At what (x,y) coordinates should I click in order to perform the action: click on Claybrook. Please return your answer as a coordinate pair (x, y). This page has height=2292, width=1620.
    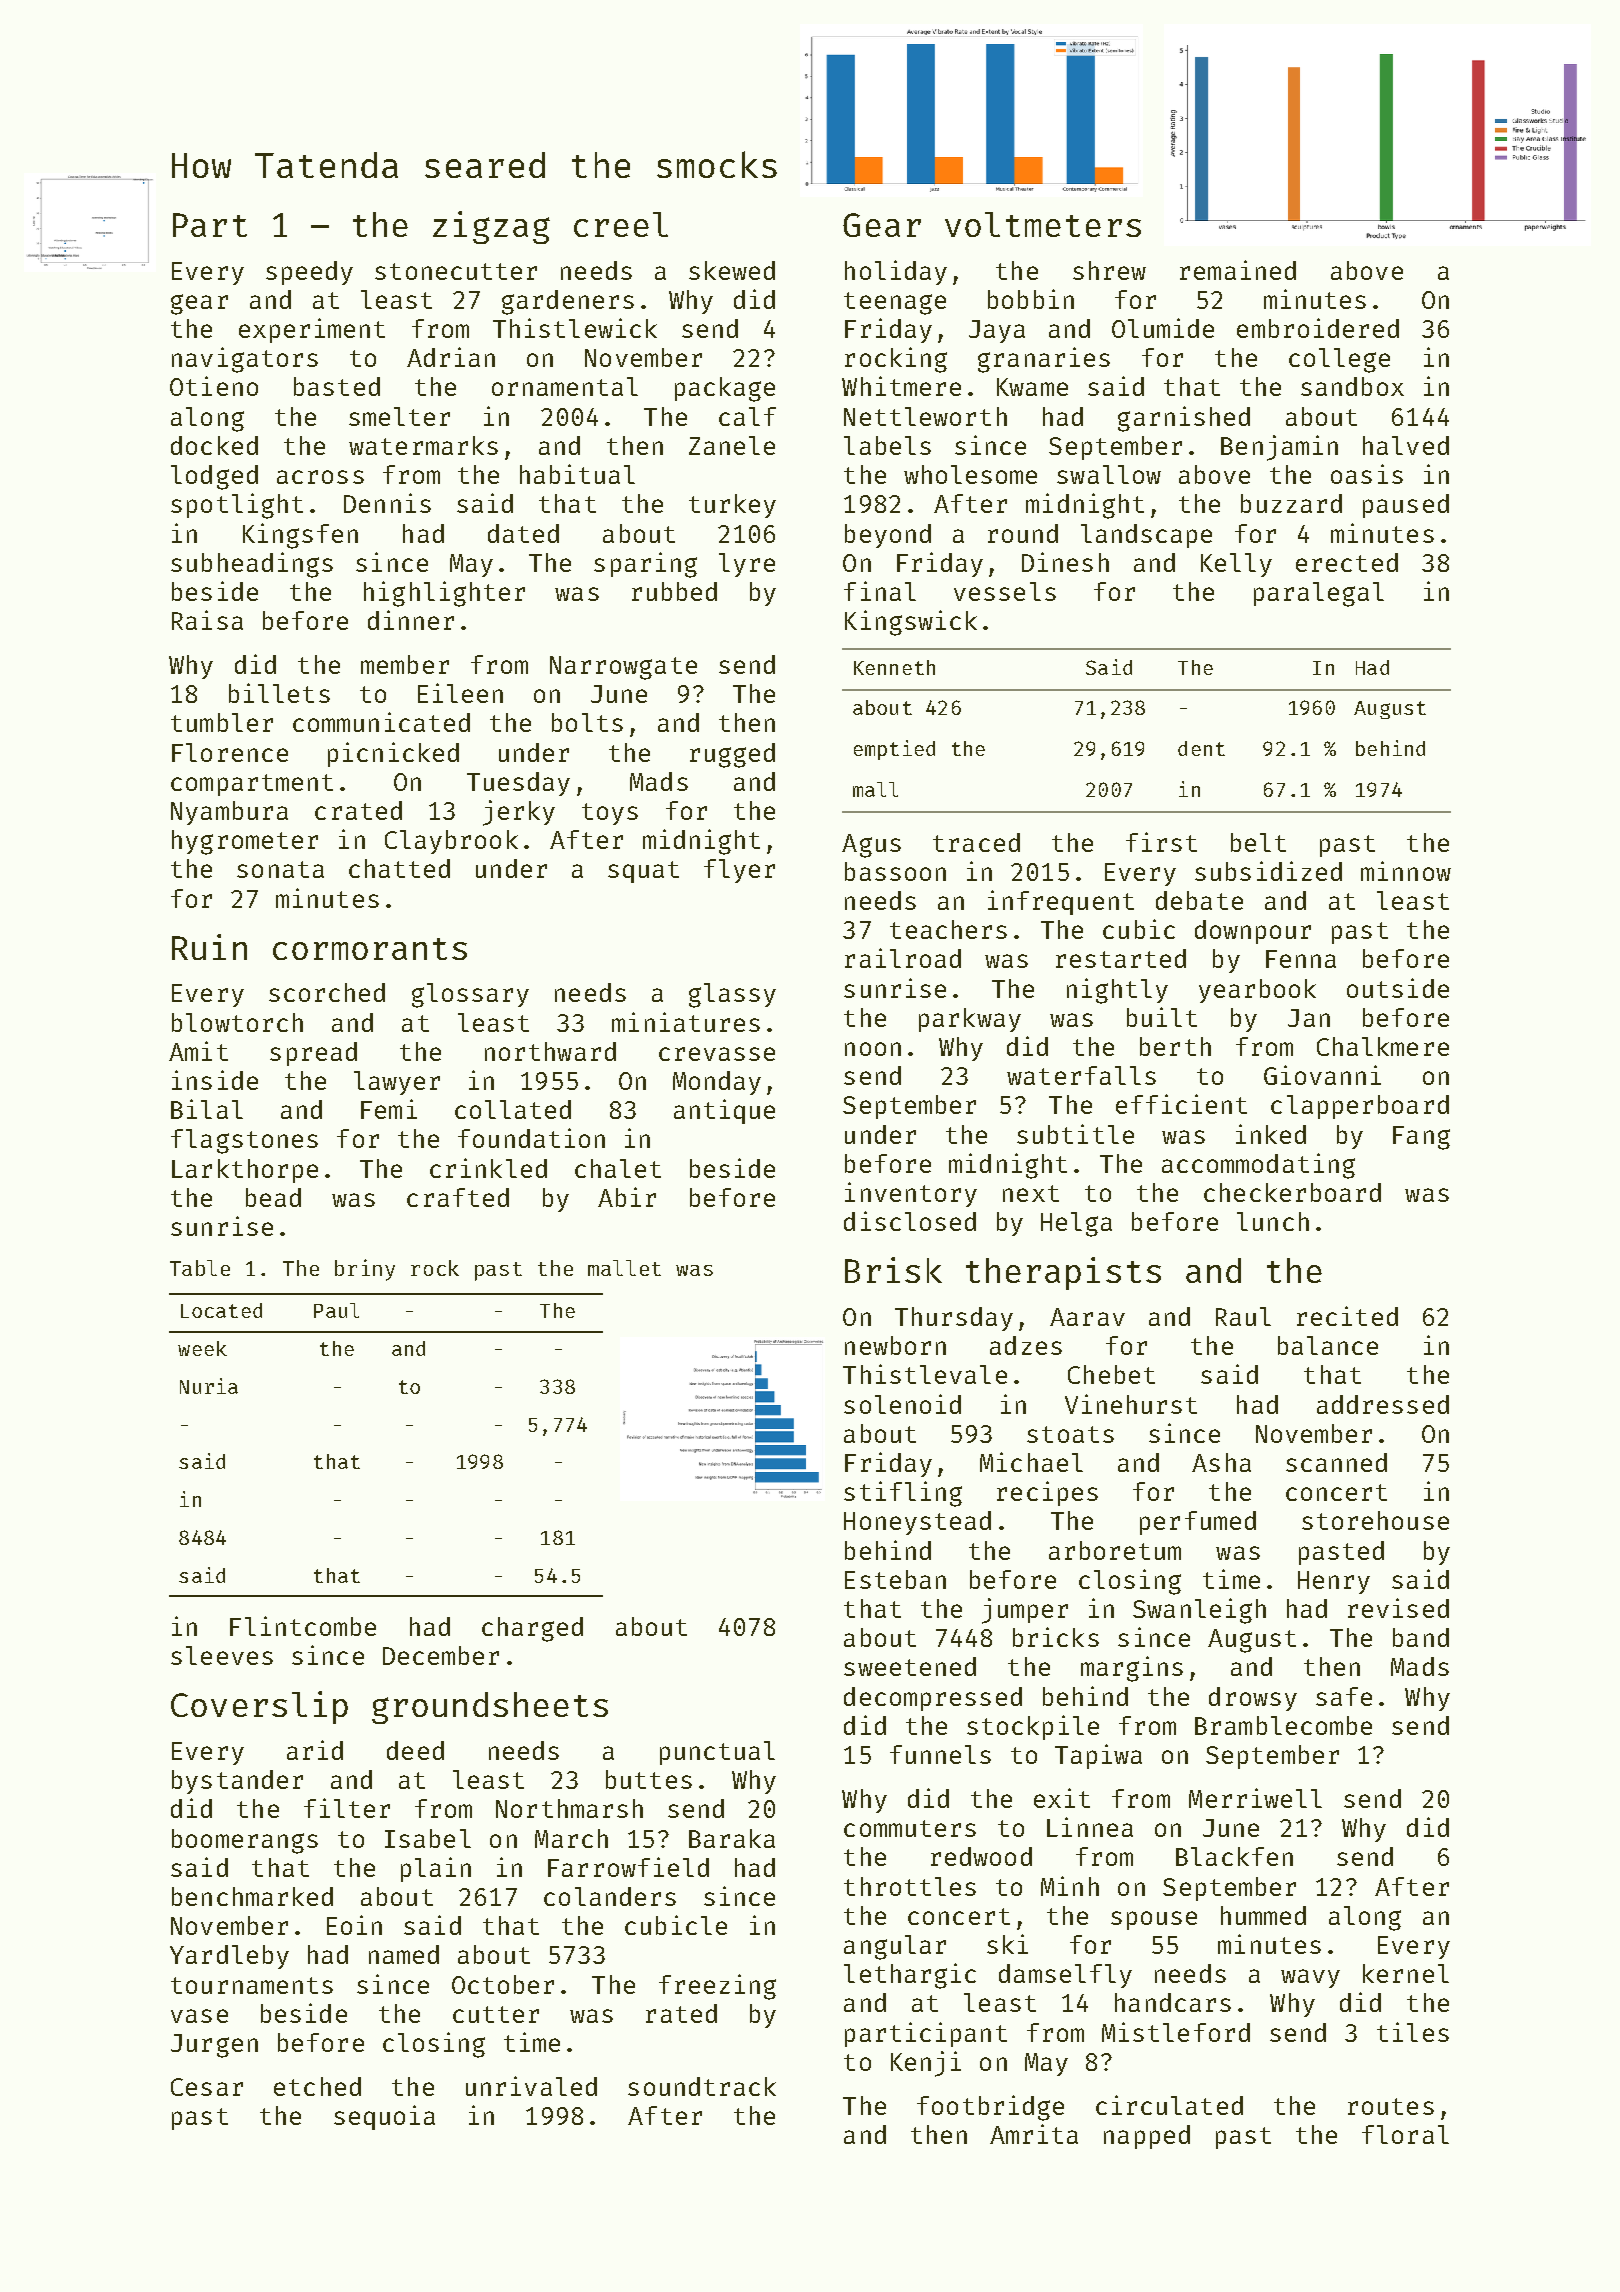
    Looking at the image, I should click on (451, 842).
